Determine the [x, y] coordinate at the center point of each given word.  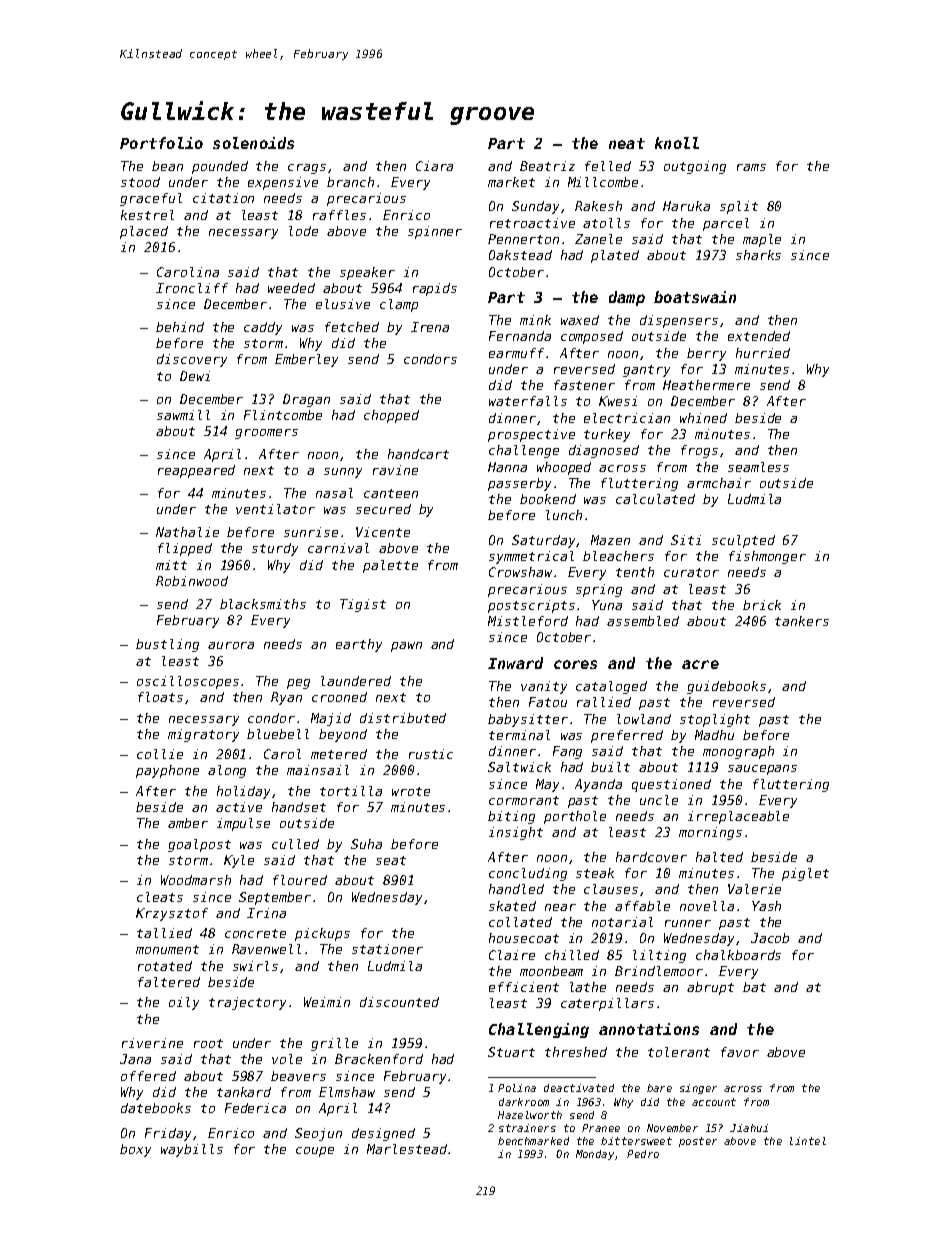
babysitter [528, 720]
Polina [517, 1088]
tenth [635, 572]
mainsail [318, 770]
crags [307, 169]
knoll [677, 143]
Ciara [434, 166]
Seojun [318, 1134]
